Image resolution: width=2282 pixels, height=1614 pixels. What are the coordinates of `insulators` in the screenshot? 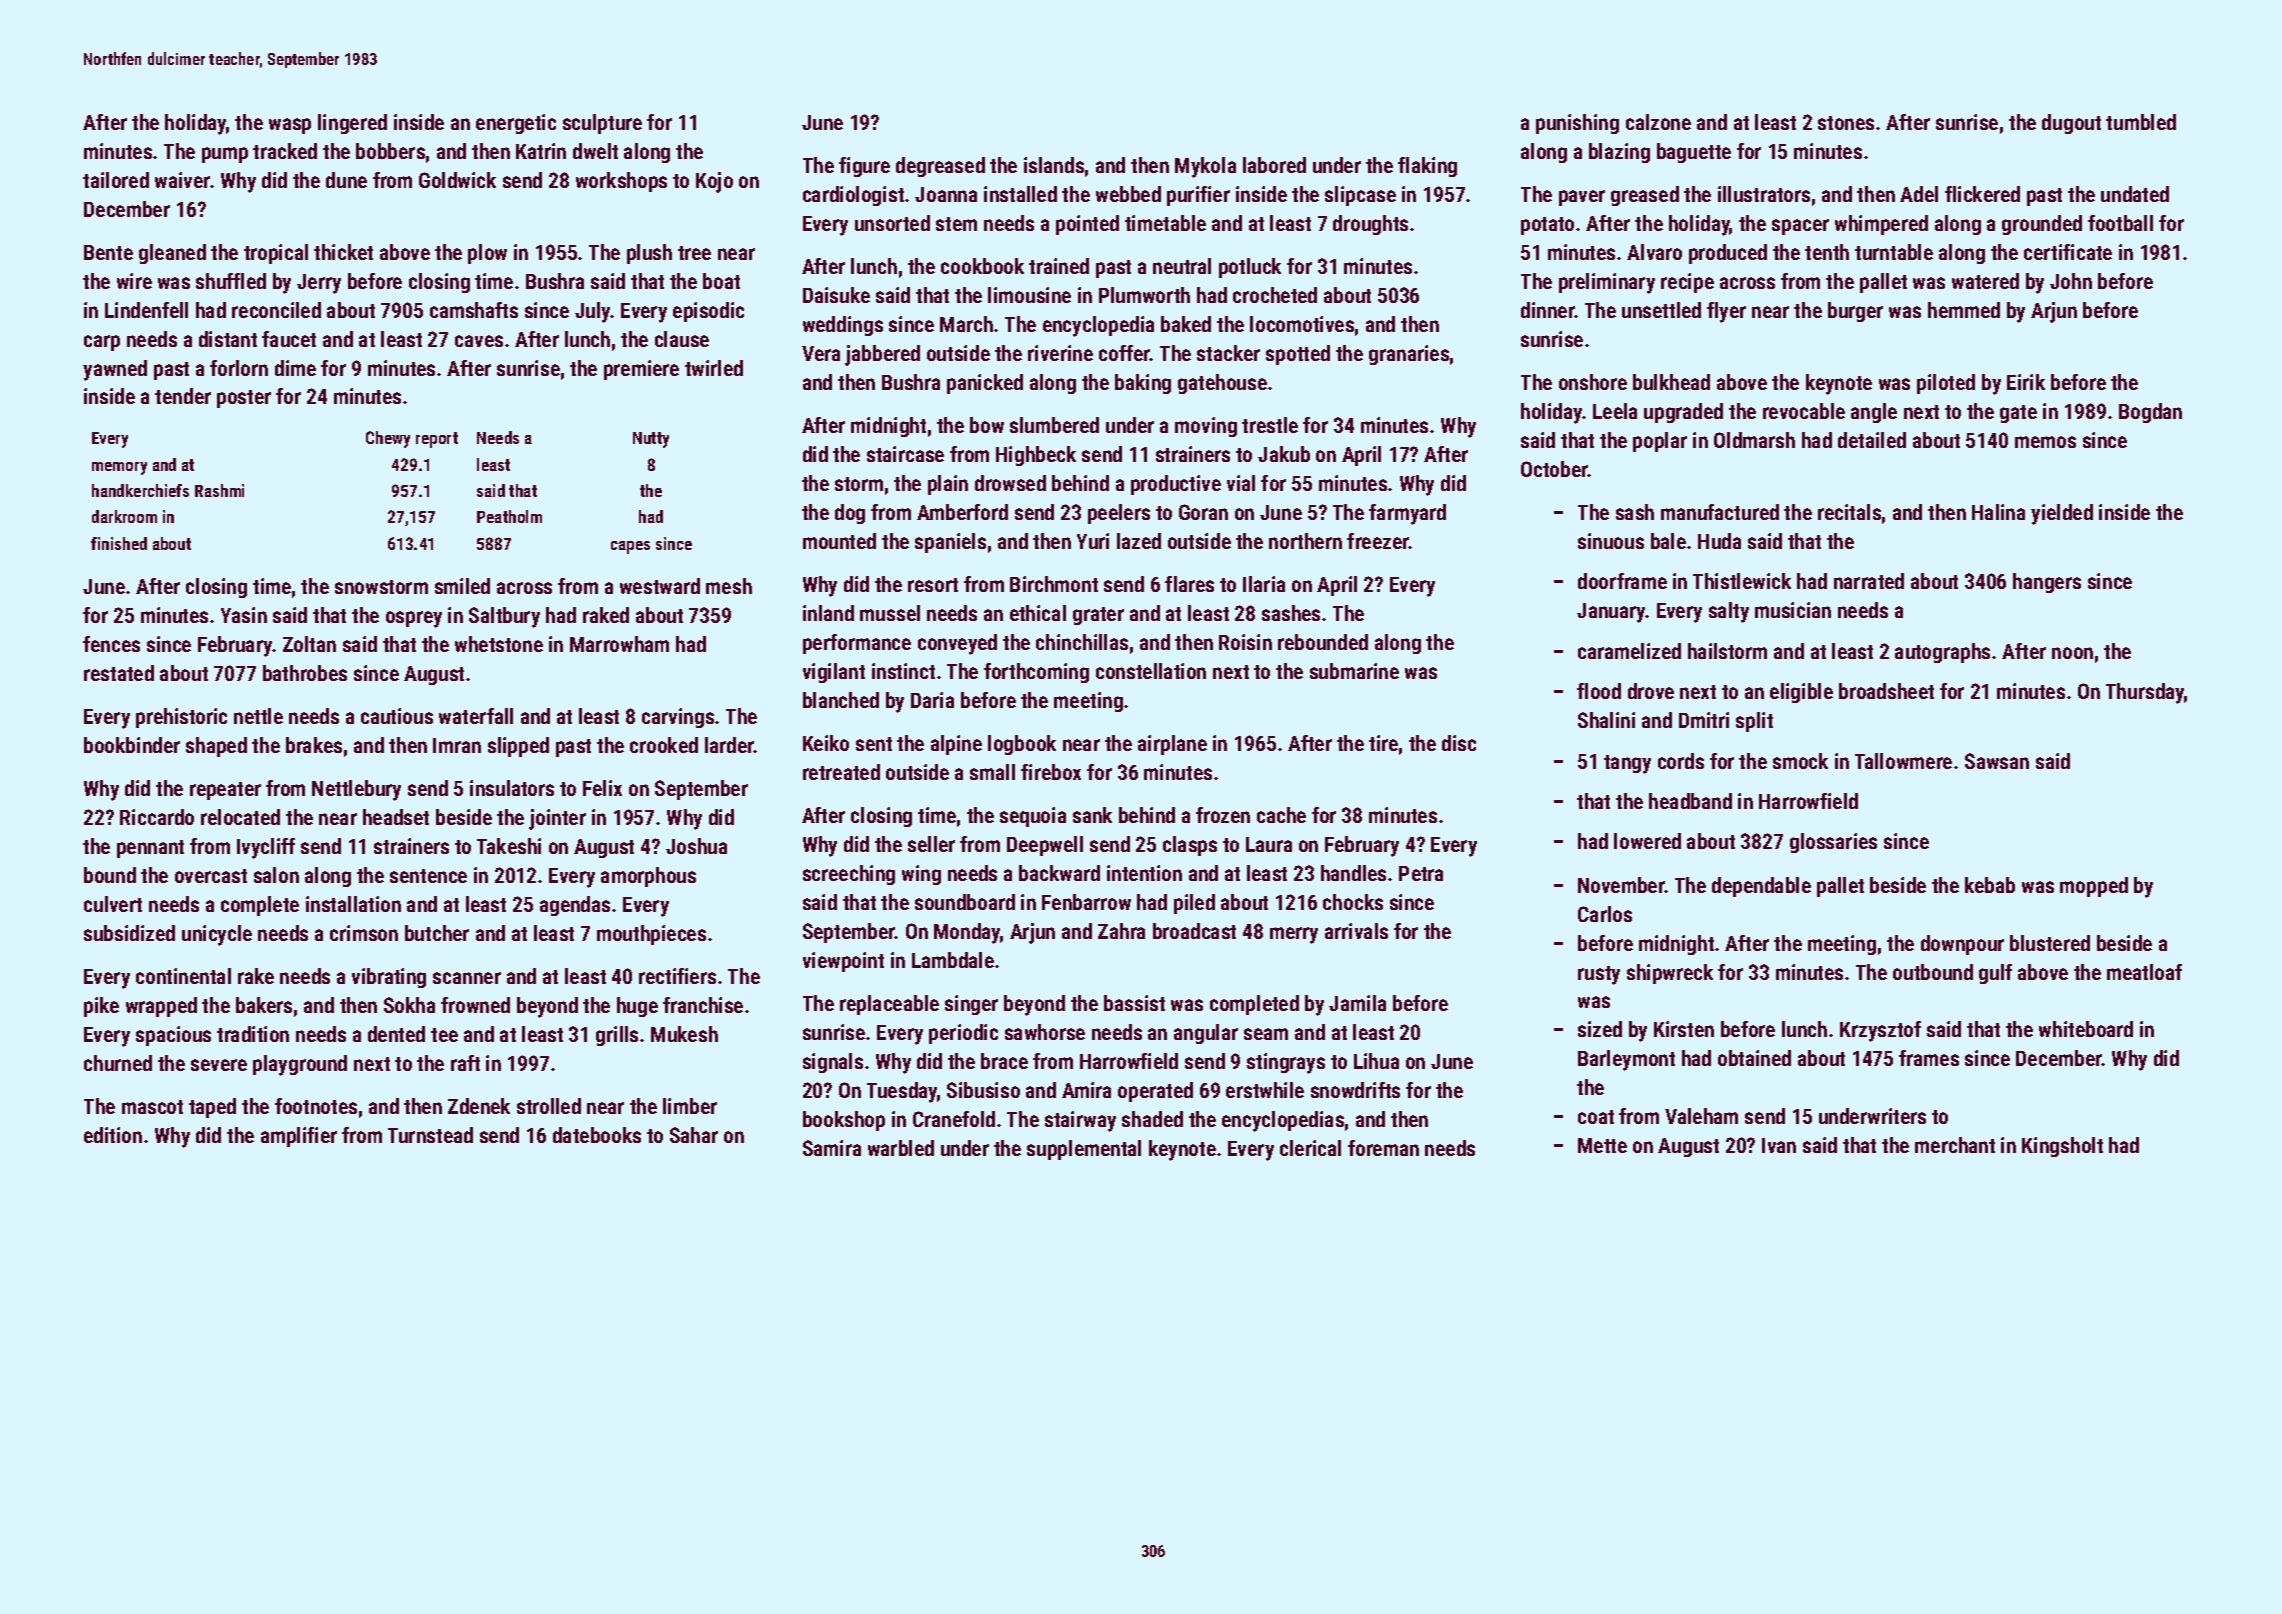 It's located at (512, 788).
